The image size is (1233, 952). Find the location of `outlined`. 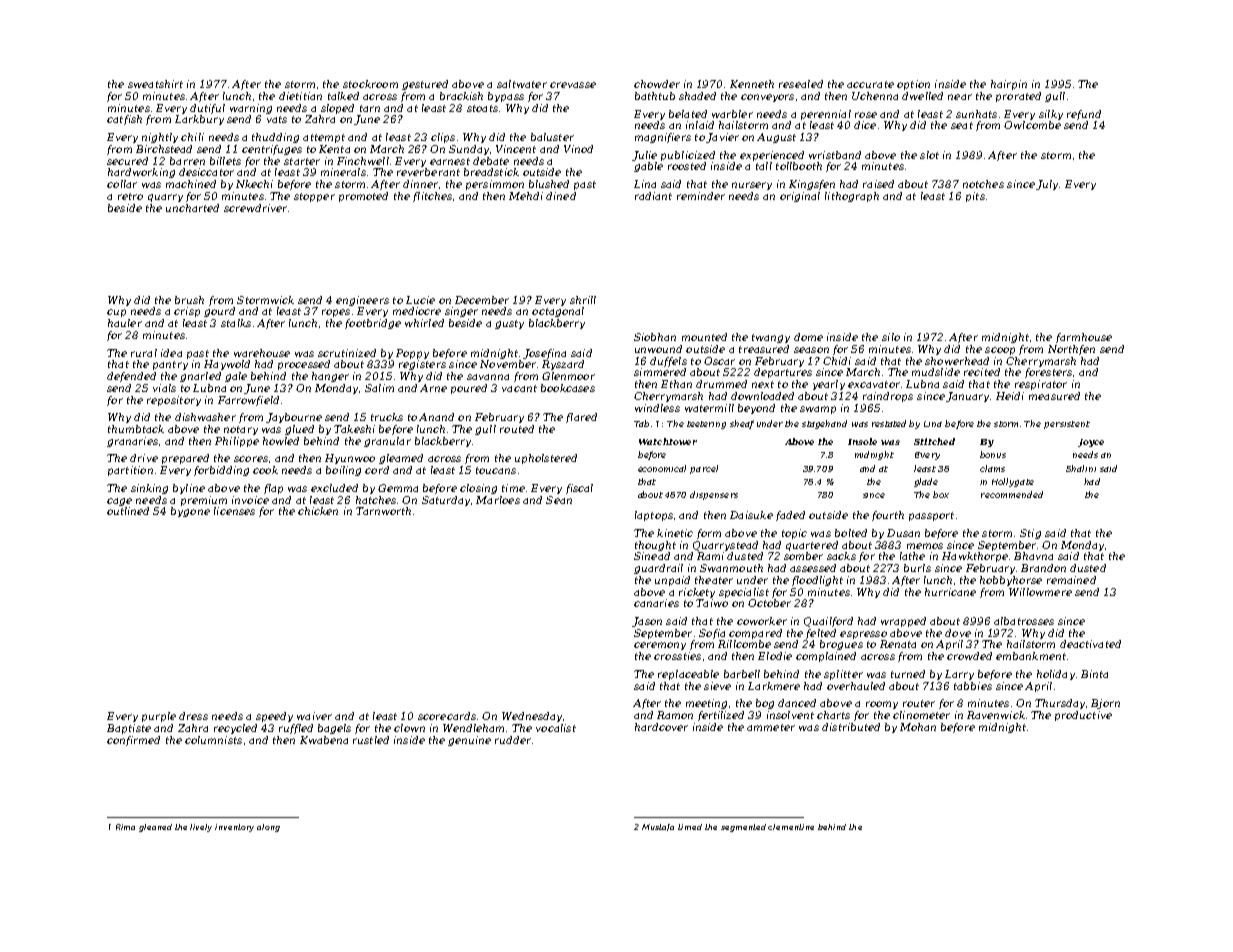

outlined is located at coordinates (128, 511).
